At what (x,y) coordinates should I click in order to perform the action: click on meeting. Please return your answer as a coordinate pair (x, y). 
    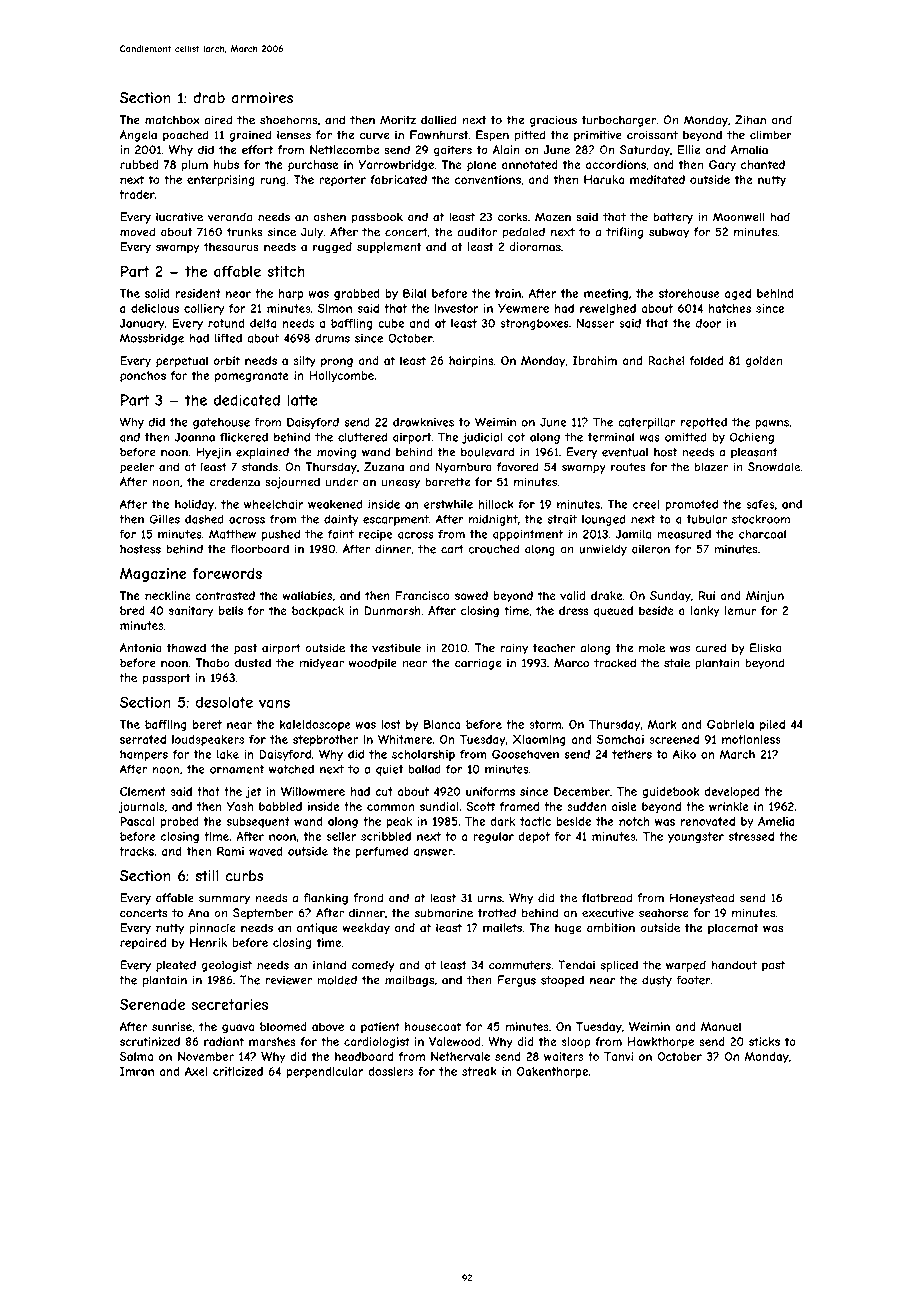
    Looking at the image, I should click on (606, 294).
